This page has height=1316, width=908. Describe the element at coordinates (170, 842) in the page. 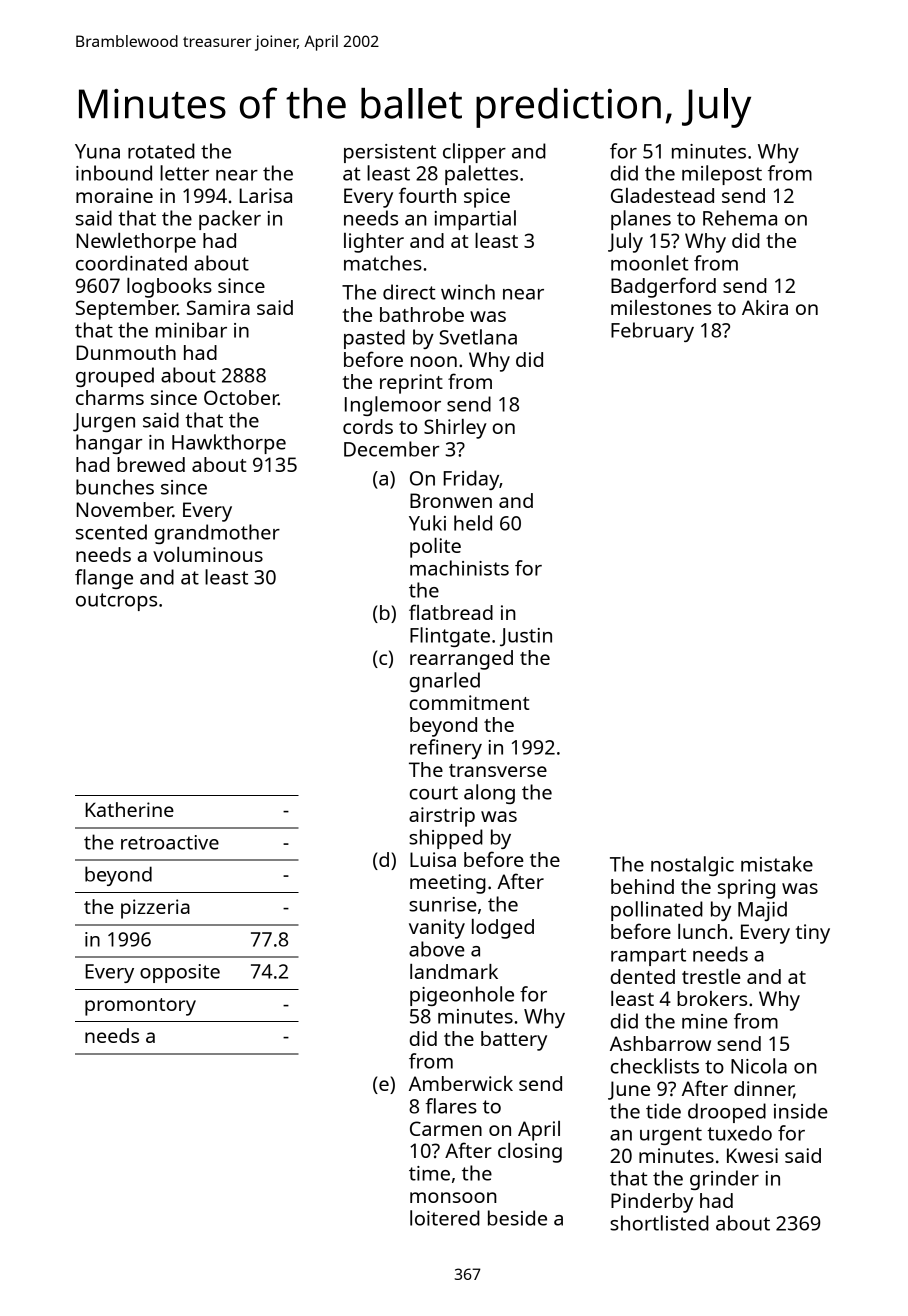

I see `retroactive` at that location.
